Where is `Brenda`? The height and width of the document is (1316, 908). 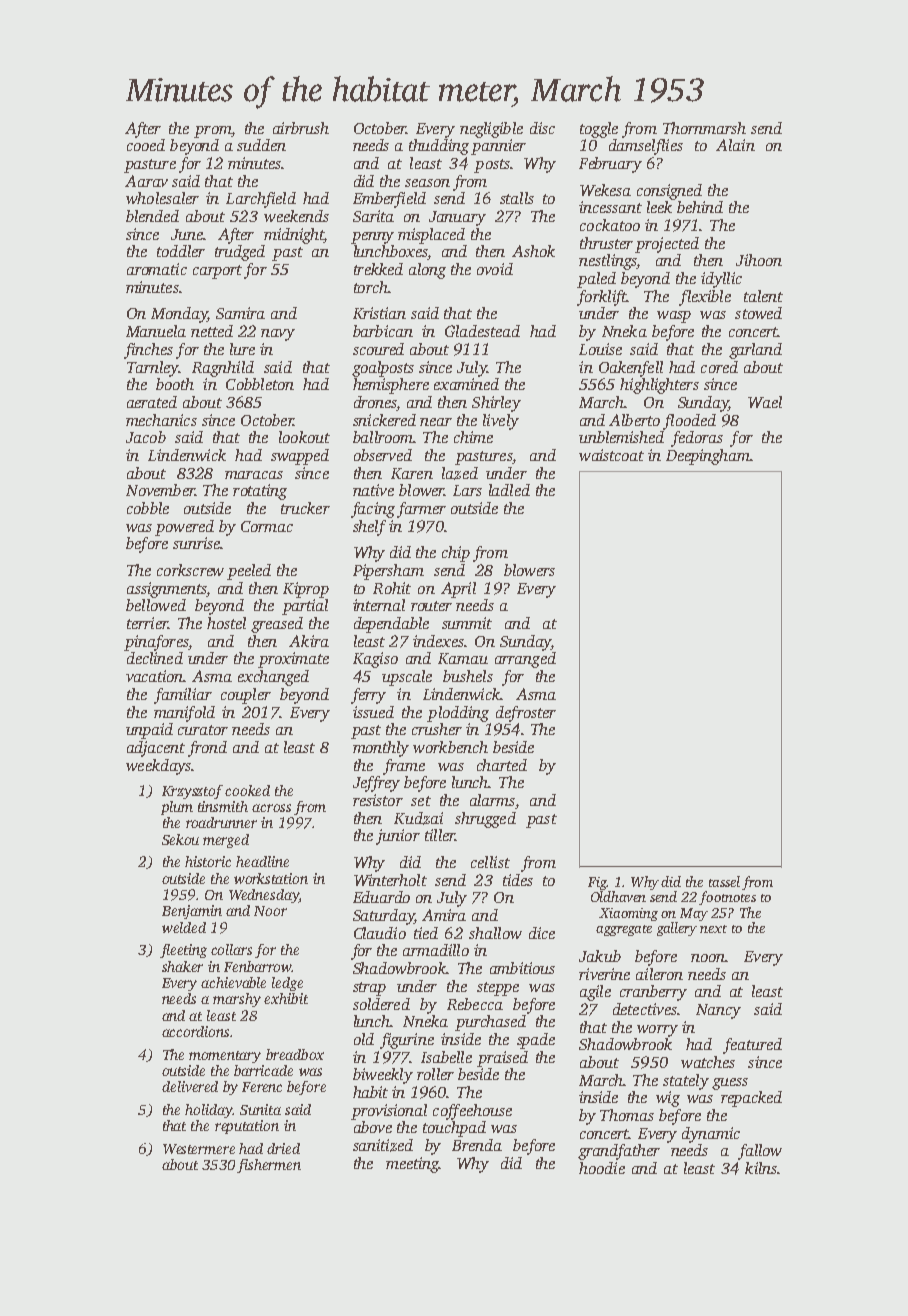
Brenda is located at coordinates (477, 1145).
